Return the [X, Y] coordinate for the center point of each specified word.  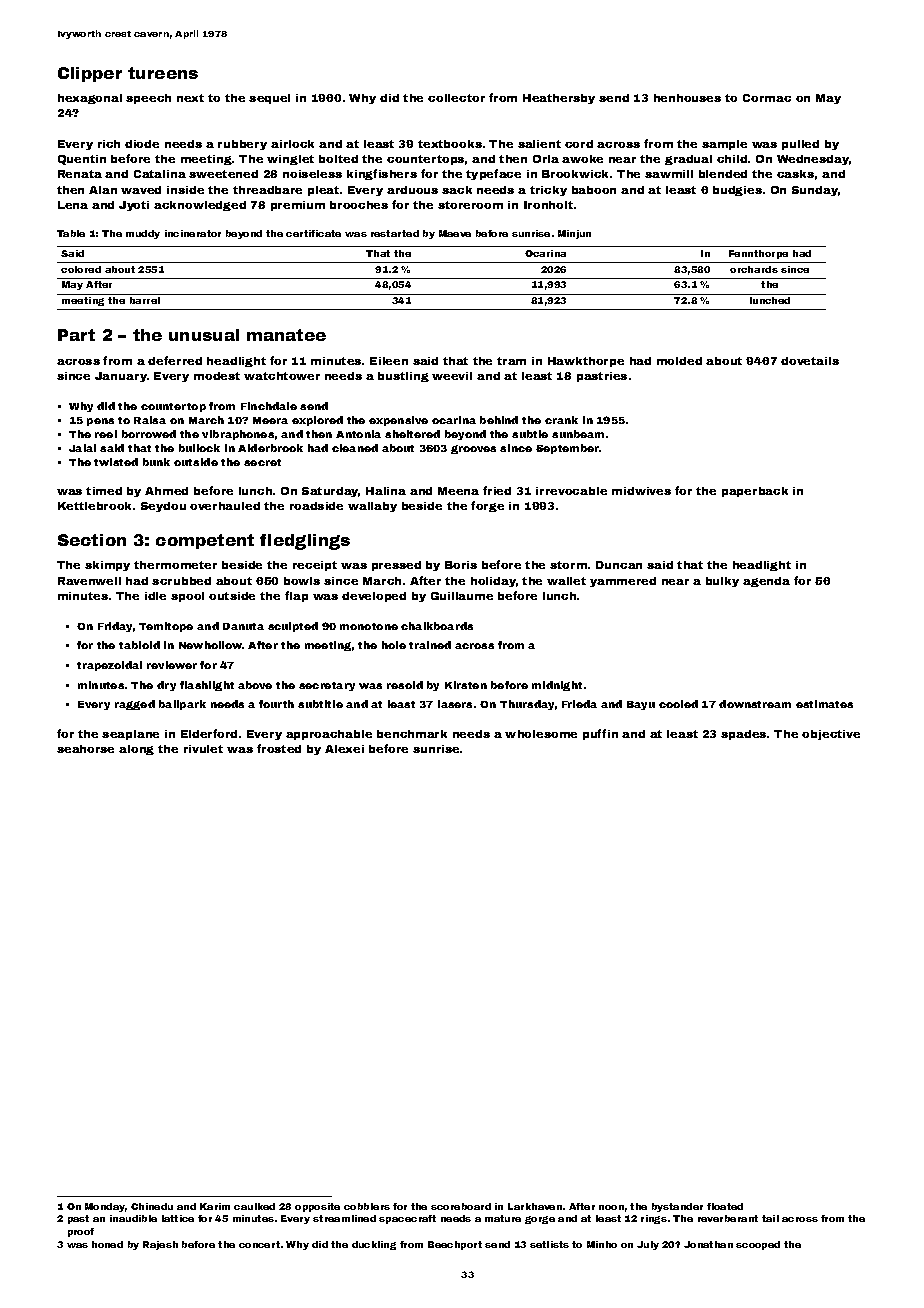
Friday [115, 627]
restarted [395, 233]
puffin [600, 734]
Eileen [389, 361]
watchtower [282, 376]
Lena [73, 205]
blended [723, 174]
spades [743, 735]
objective [831, 735]
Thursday [527, 705]
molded [679, 361]
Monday [105, 1207]
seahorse [85, 749]
